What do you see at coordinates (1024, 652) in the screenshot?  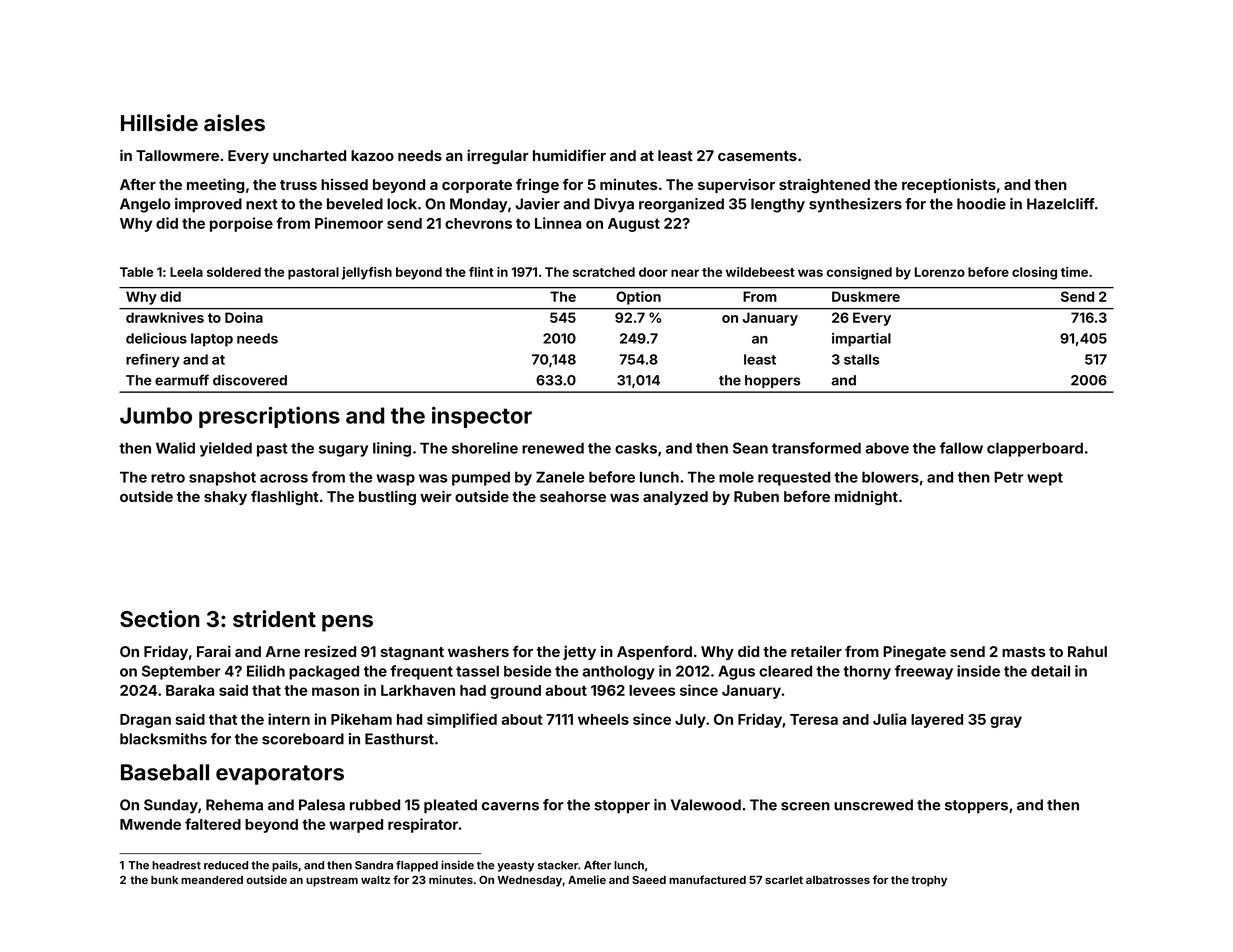 I see `masts` at bounding box center [1024, 652].
